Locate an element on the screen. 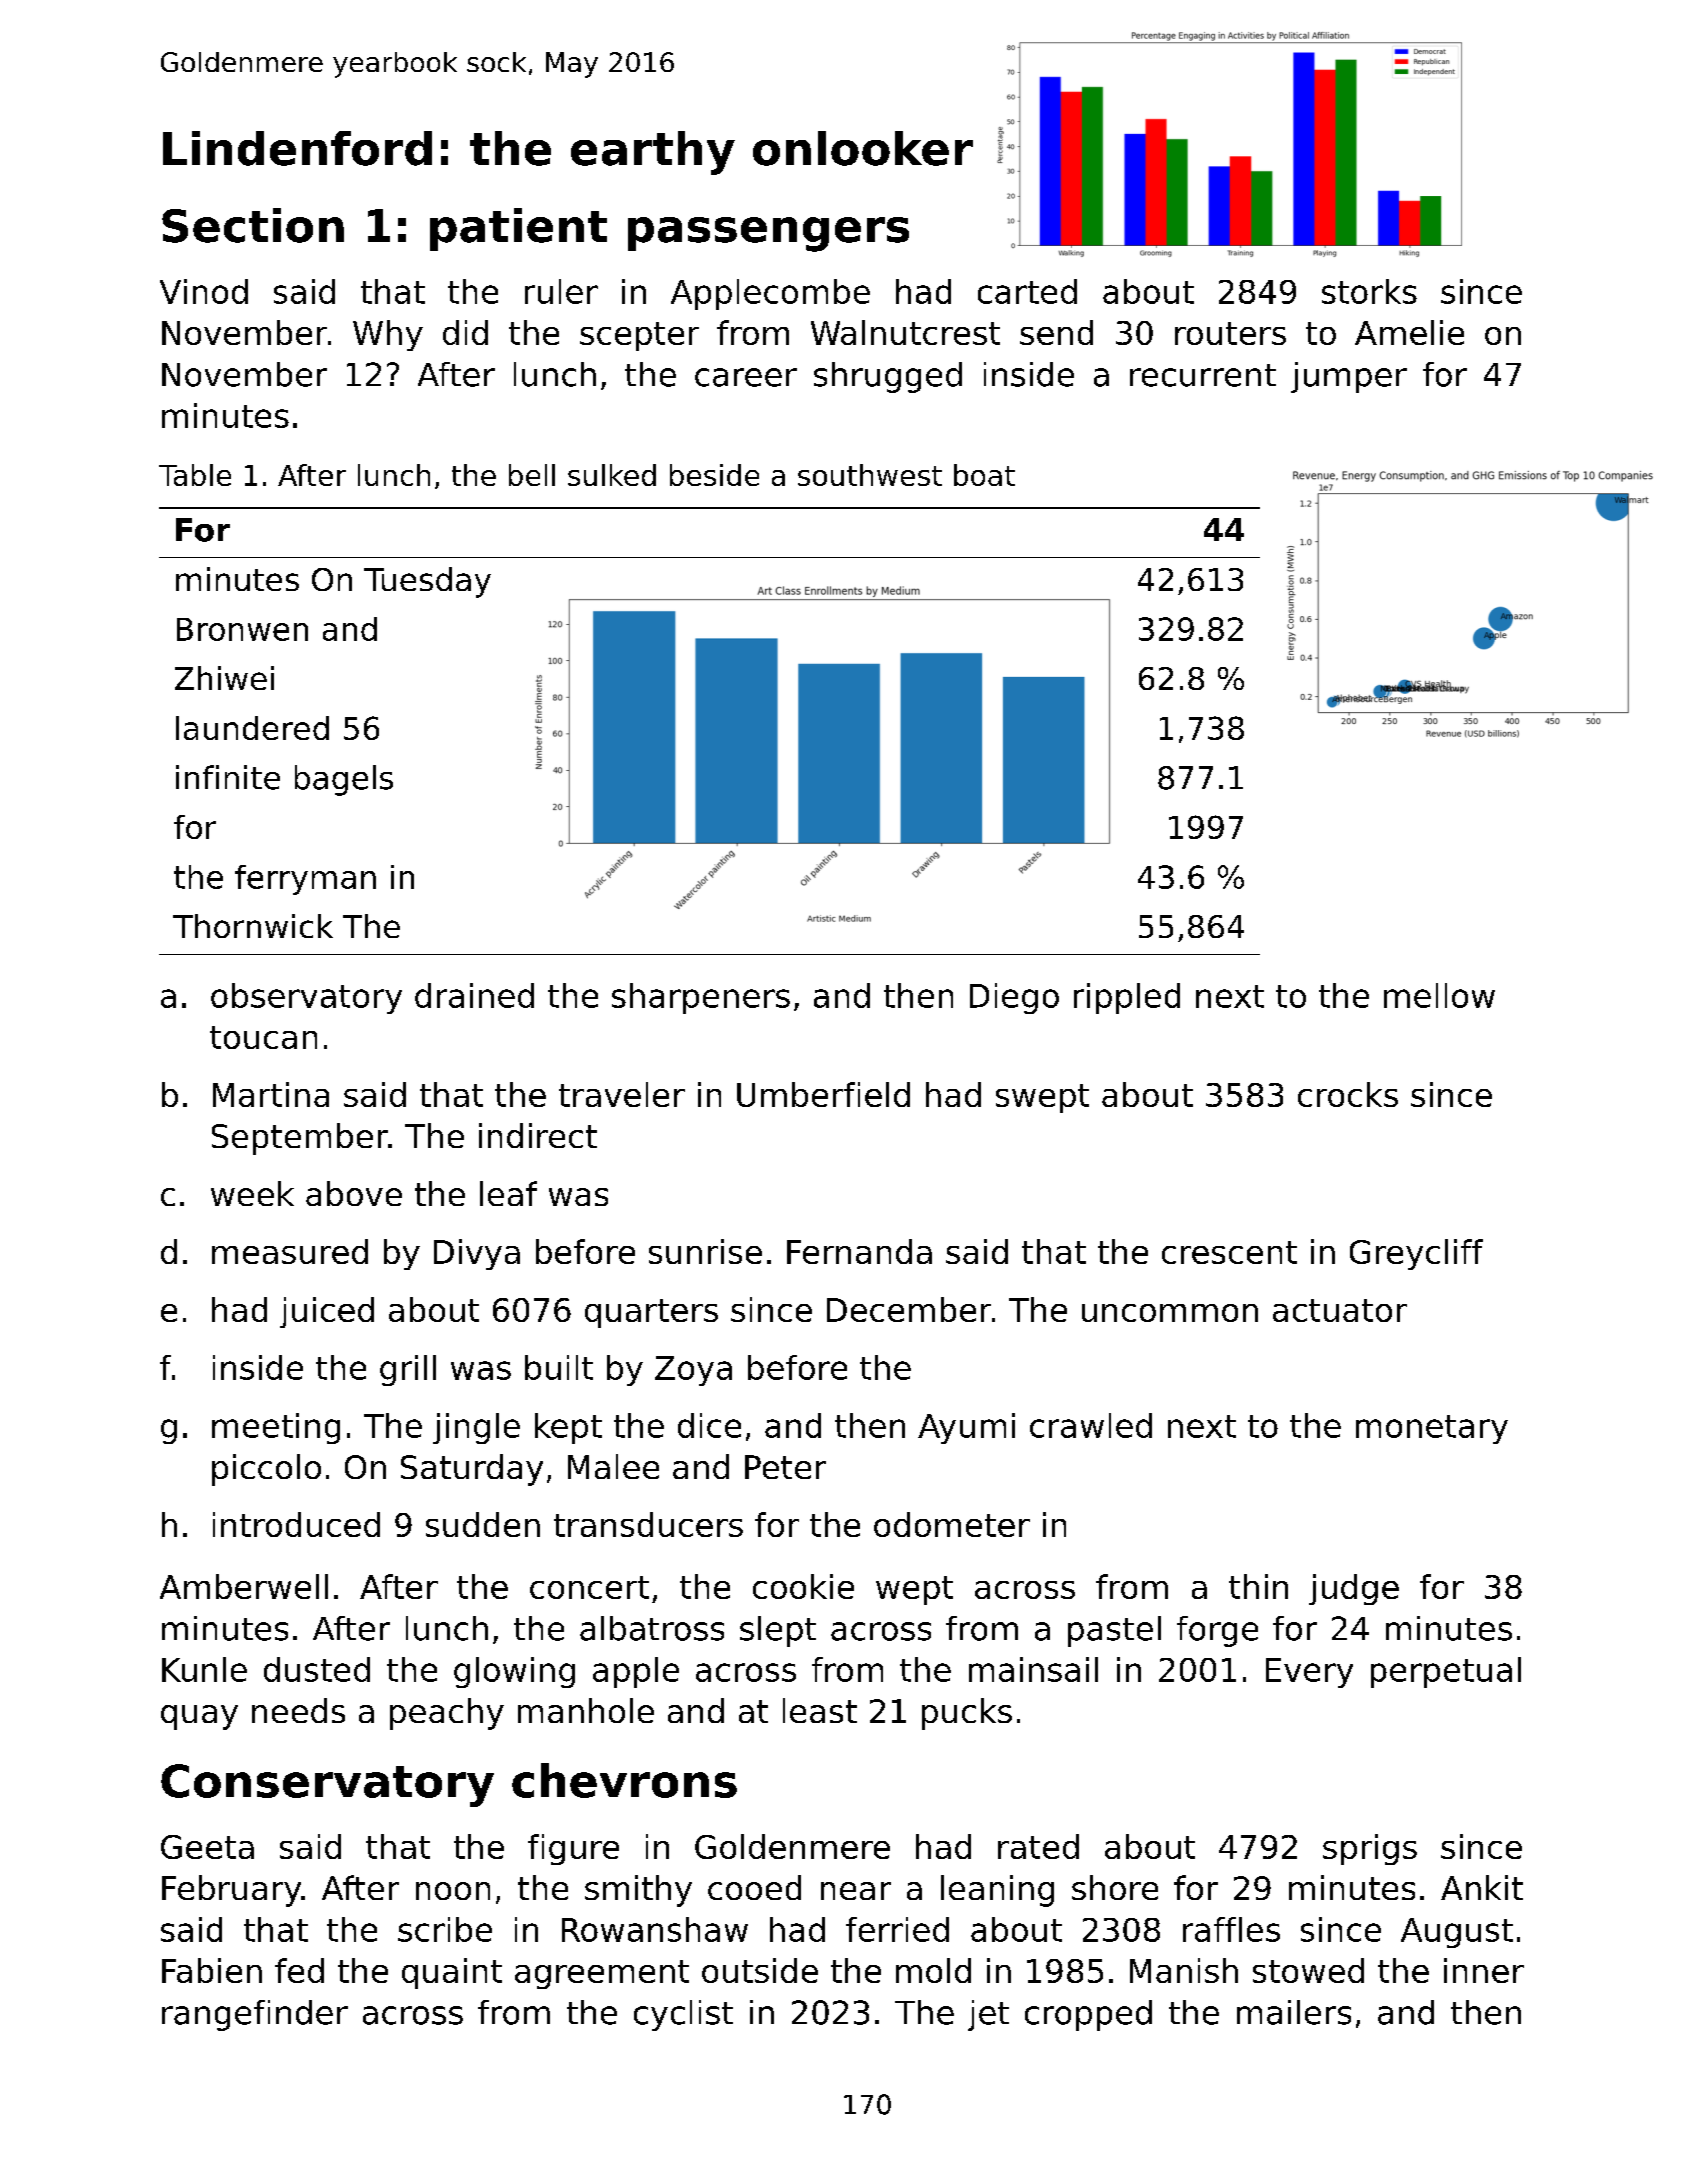 This screenshot has height=2178, width=1683. drained is located at coordinates (474, 995).
